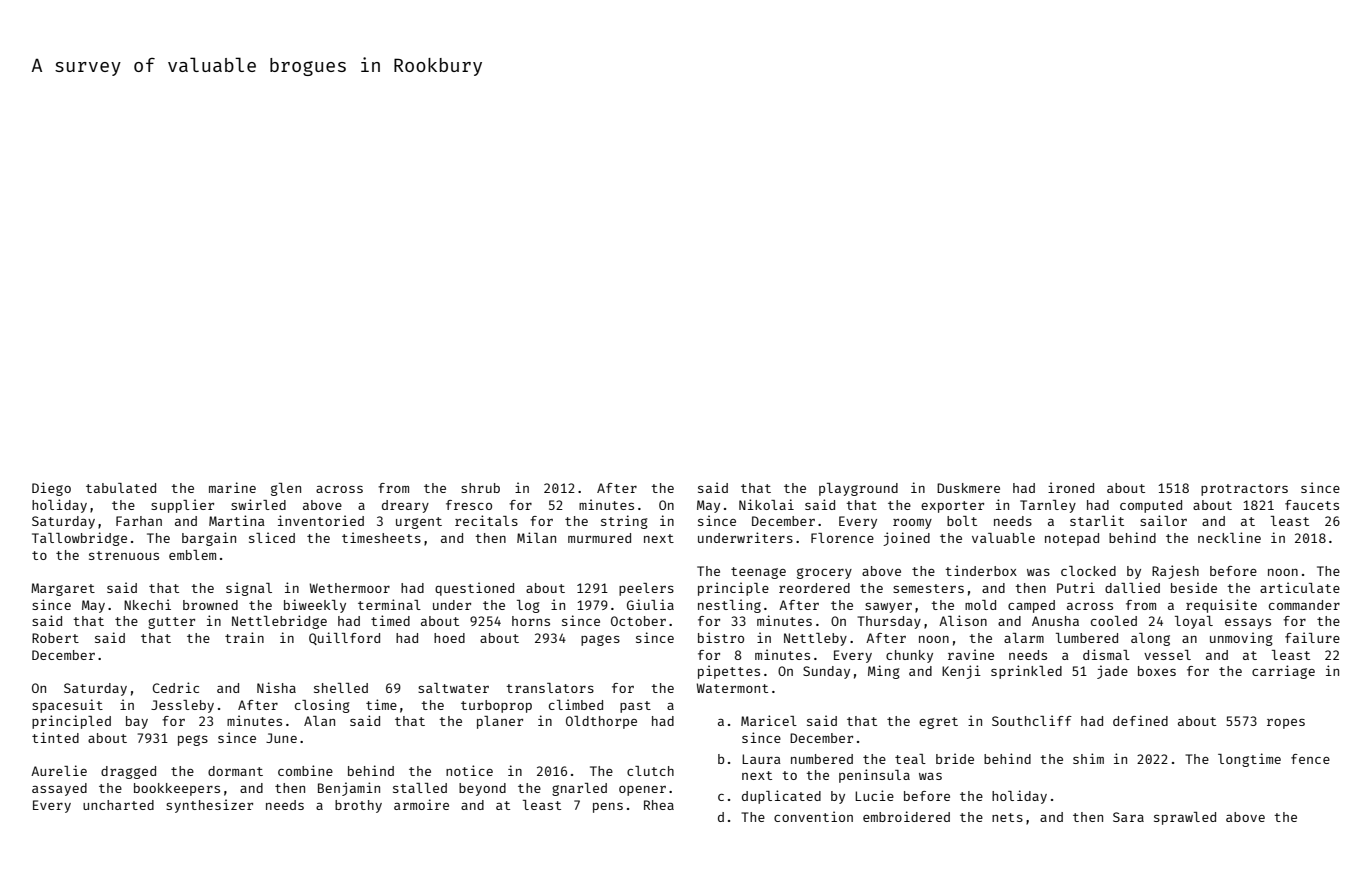 The width and height of the screenshot is (1372, 887). What do you see at coordinates (121, 488) in the screenshot?
I see `tabulated` at bounding box center [121, 488].
